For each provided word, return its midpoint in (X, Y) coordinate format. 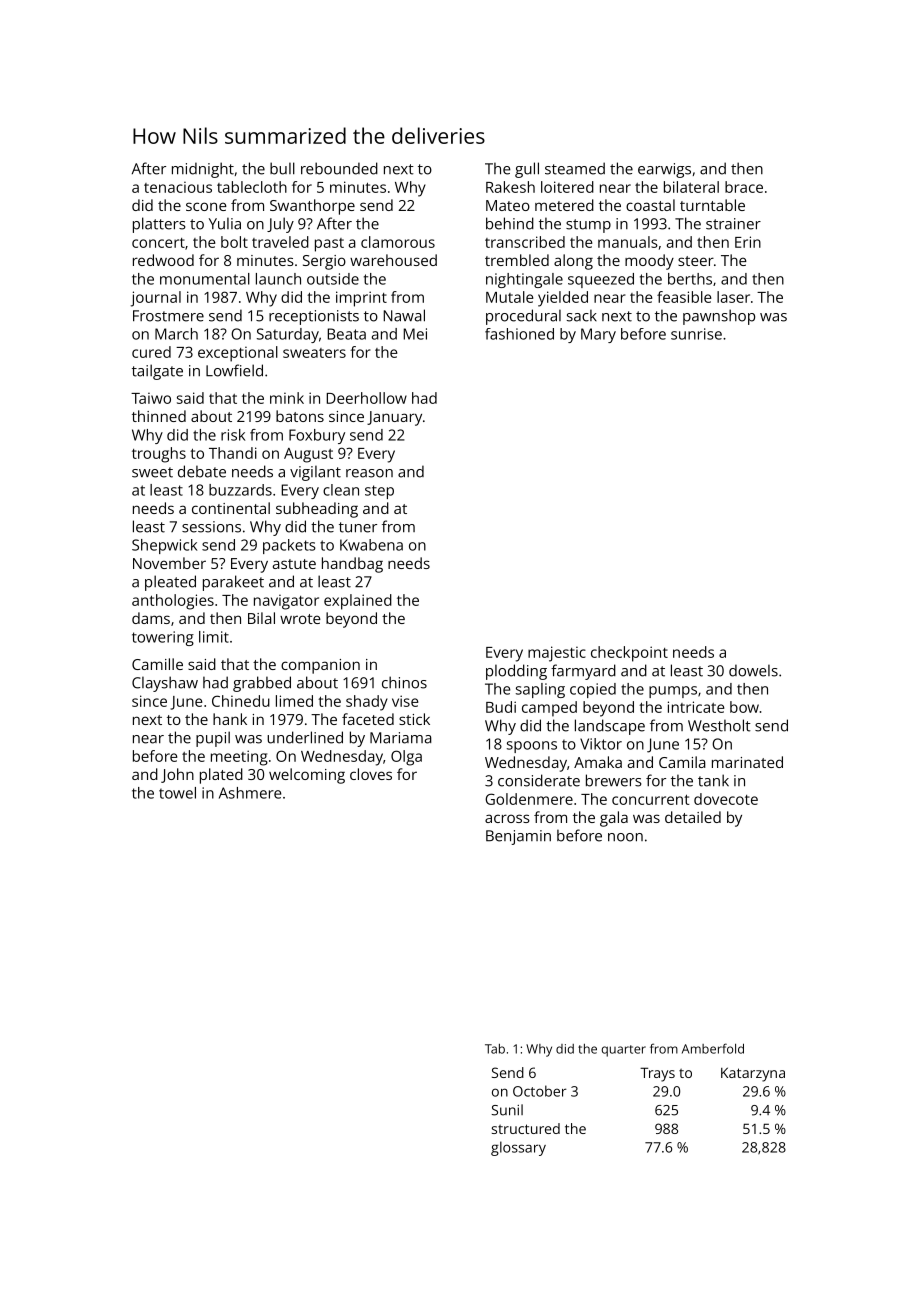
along (573, 262)
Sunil (507, 1110)
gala (614, 819)
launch (278, 279)
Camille (157, 664)
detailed (693, 817)
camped (549, 709)
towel (177, 793)
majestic (557, 654)
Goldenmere (529, 799)
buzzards (240, 490)
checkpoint (629, 654)
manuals (628, 242)
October (540, 1091)
